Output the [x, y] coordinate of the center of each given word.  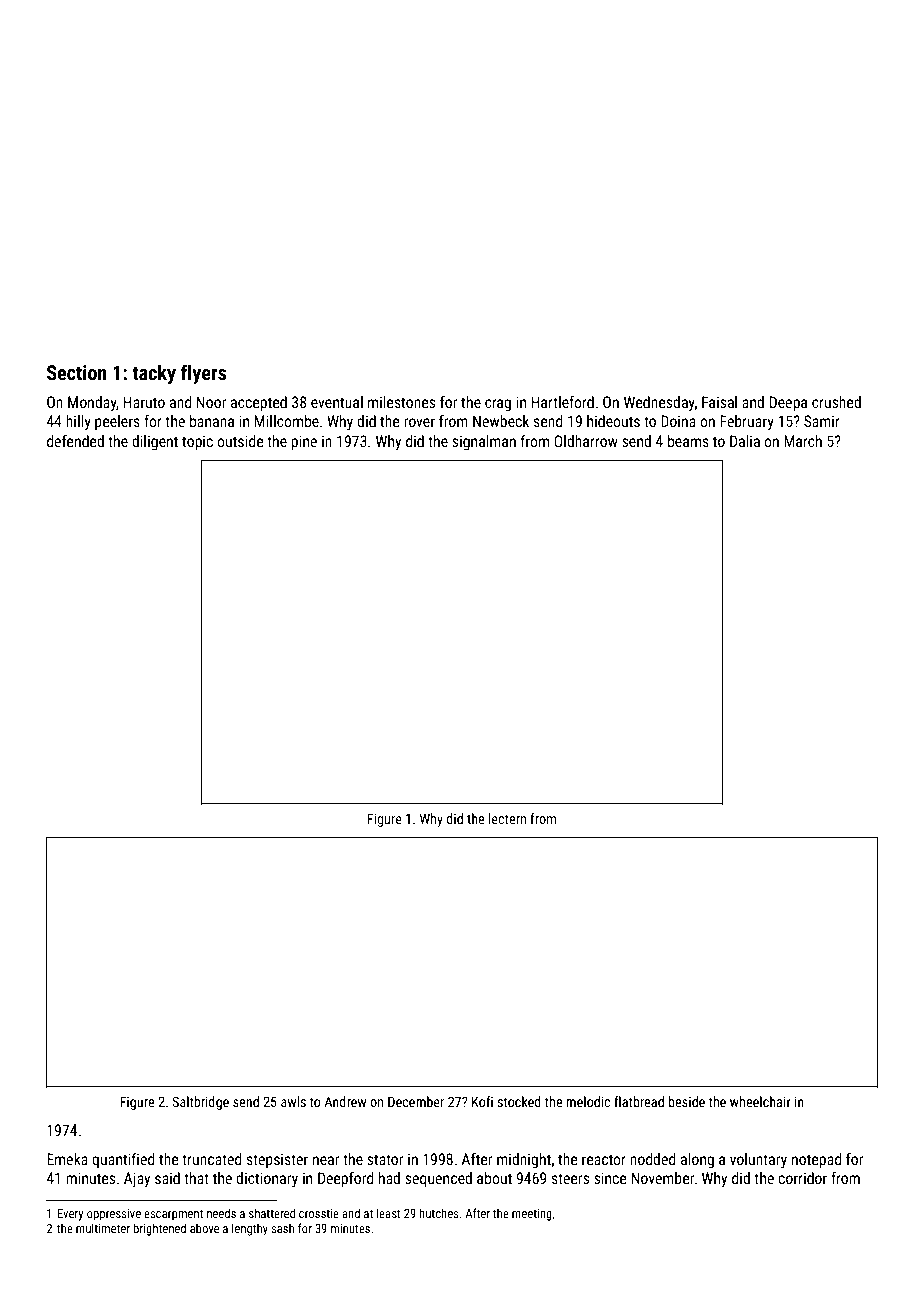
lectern [507, 818]
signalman [484, 442]
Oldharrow [586, 441]
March [803, 441]
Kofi [482, 1101]
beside [687, 1101]
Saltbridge [200, 1103]
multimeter [103, 1228]
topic [197, 442]
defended [75, 441]
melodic [588, 1101]
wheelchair [760, 1101]
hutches [438, 1213]
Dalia [745, 441]
